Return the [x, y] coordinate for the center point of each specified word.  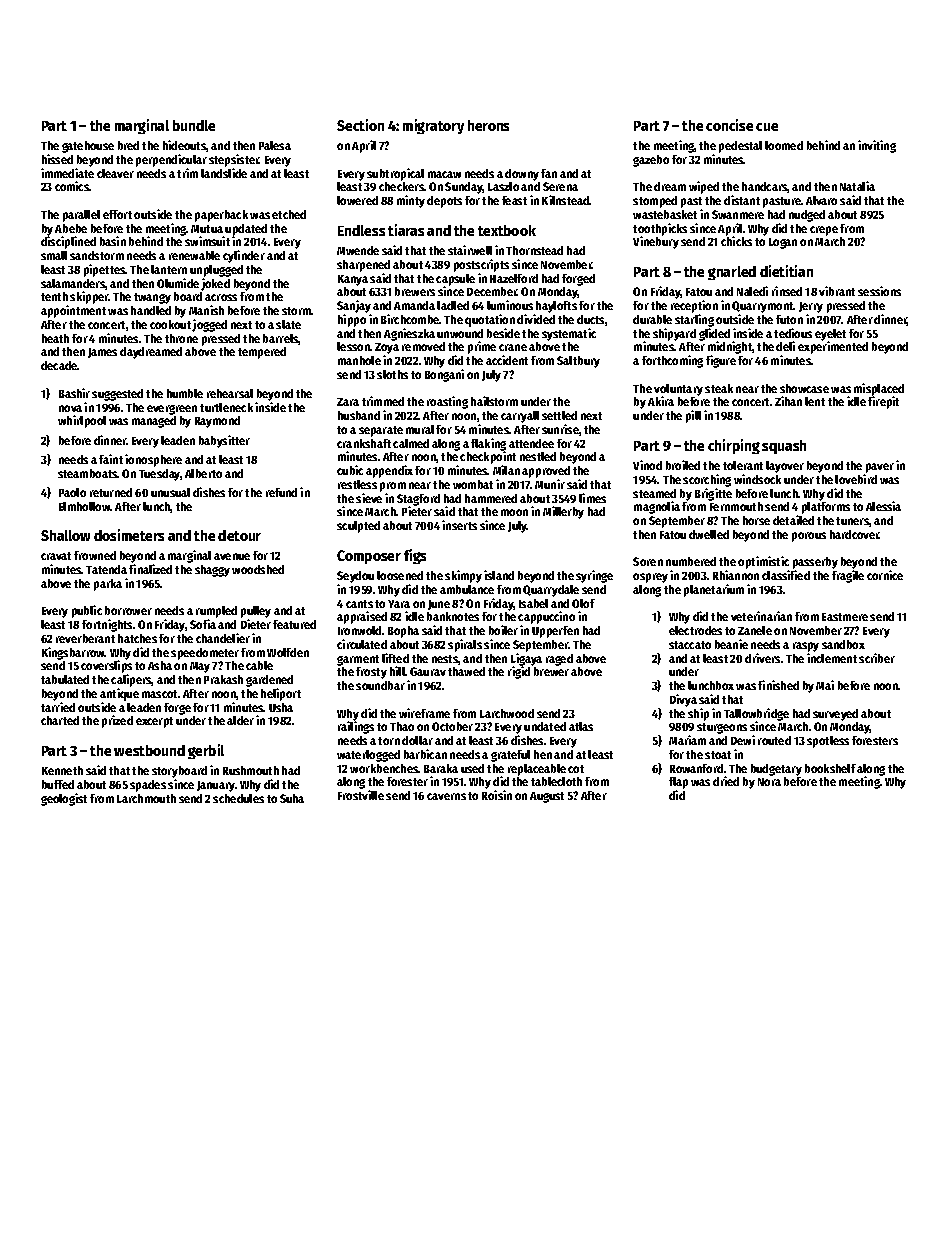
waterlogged [368, 756]
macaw [444, 174]
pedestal [740, 147]
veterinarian [761, 616]
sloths [392, 374]
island [499, 575]
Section [360, 125]
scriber [877, 658]
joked [215, 284]
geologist [64, 799]
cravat [56, 556]
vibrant [837, 291]
